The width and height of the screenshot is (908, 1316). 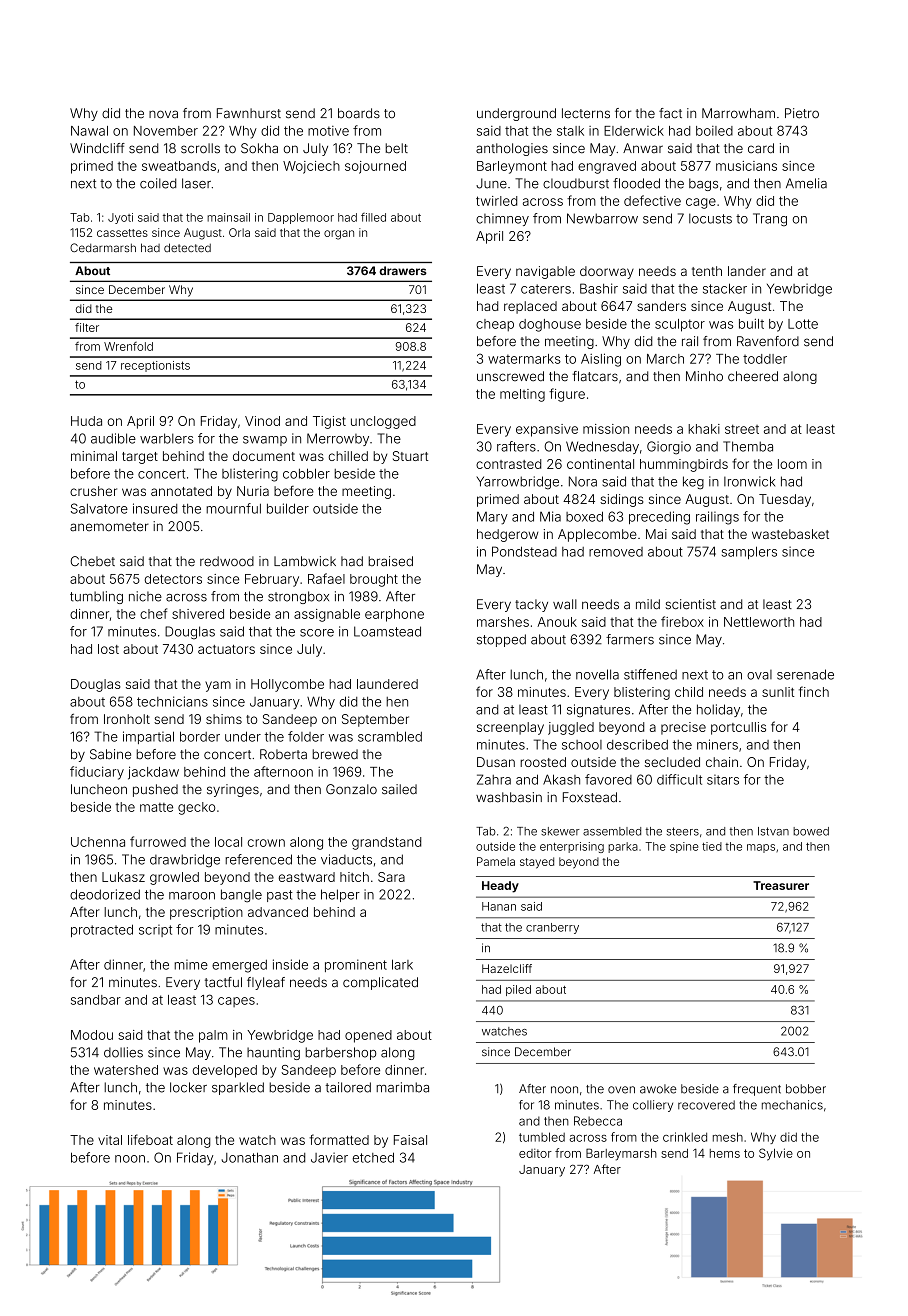 What do you see at coordinates (738, 113) in the screenshot?
I see `Marrowham` at bounding box center [738, 113].
